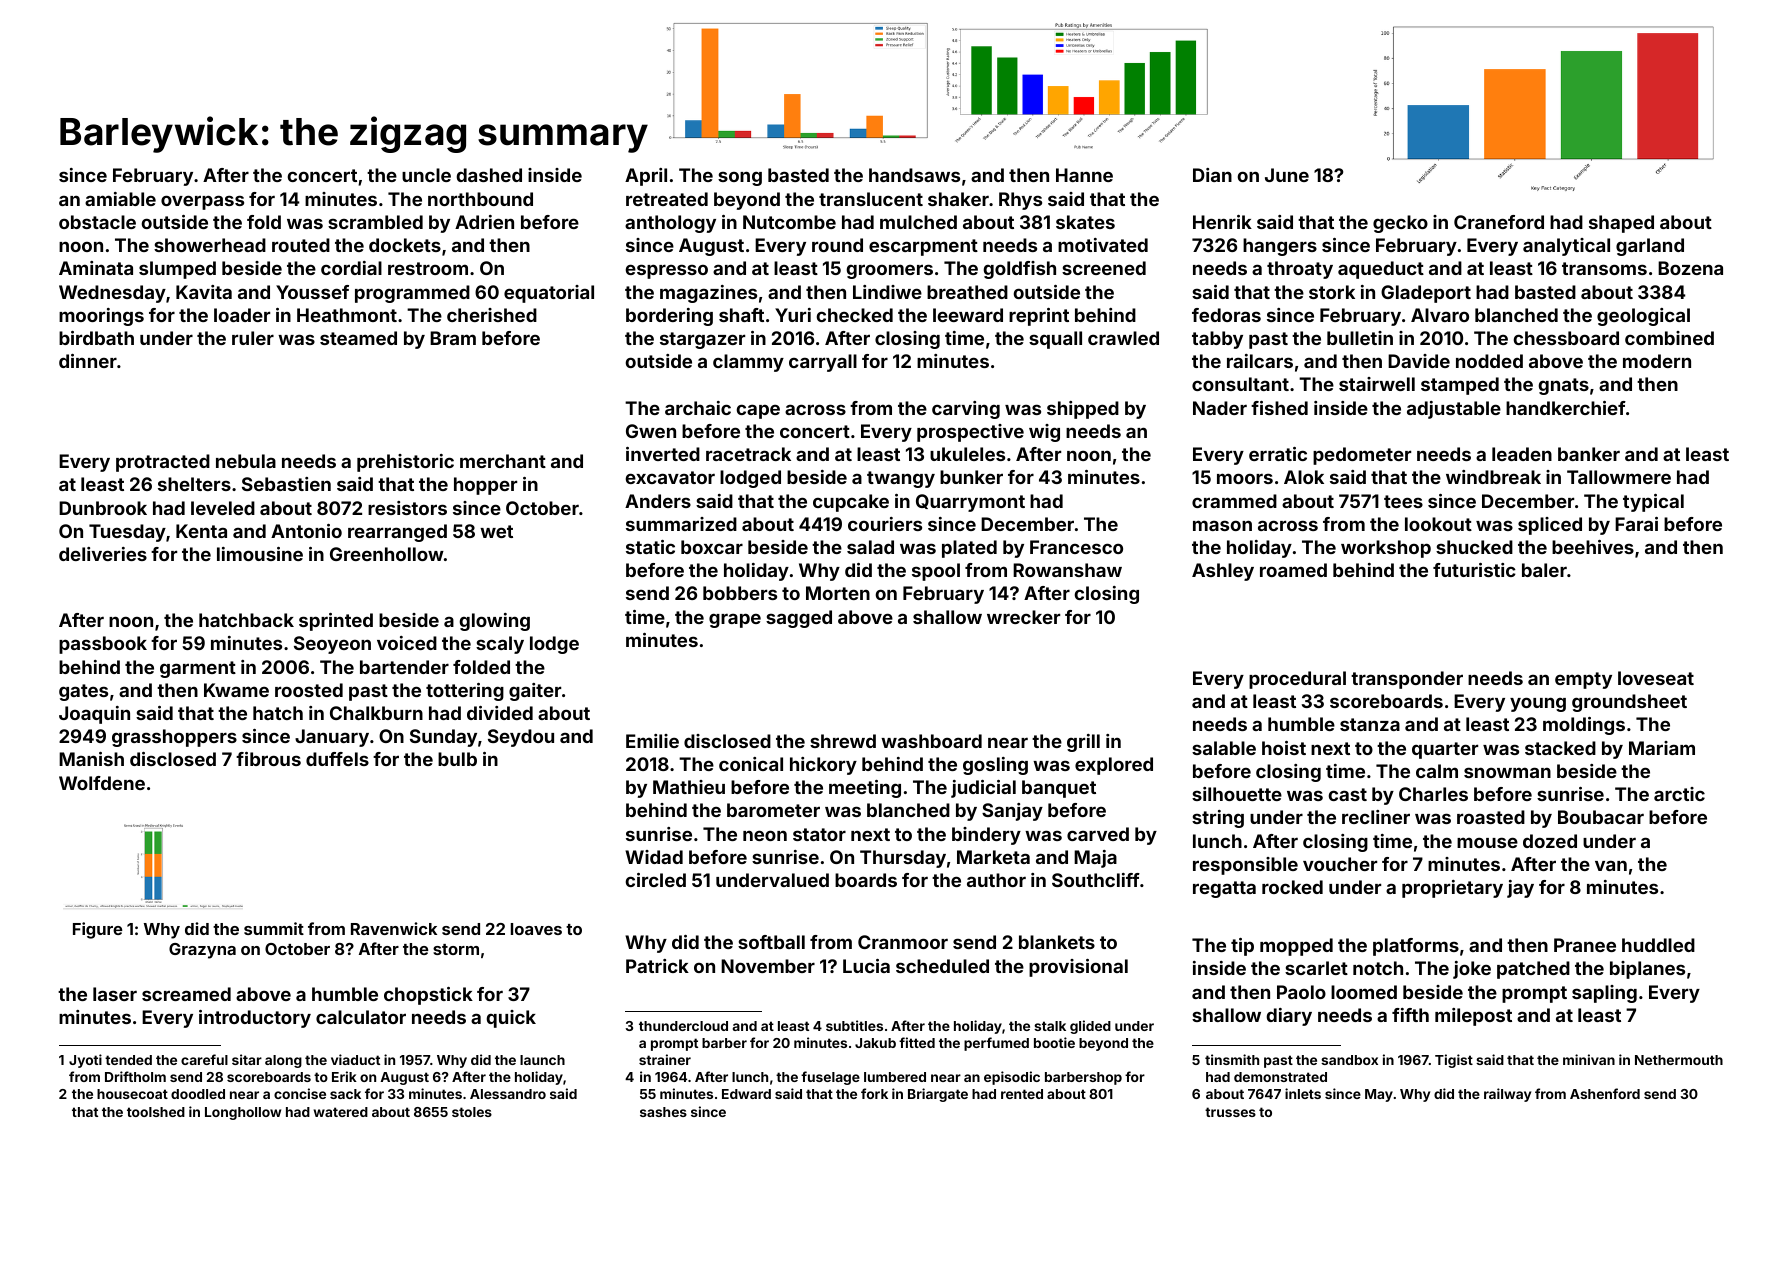  I want to click on carryall, so click(823, 363).
